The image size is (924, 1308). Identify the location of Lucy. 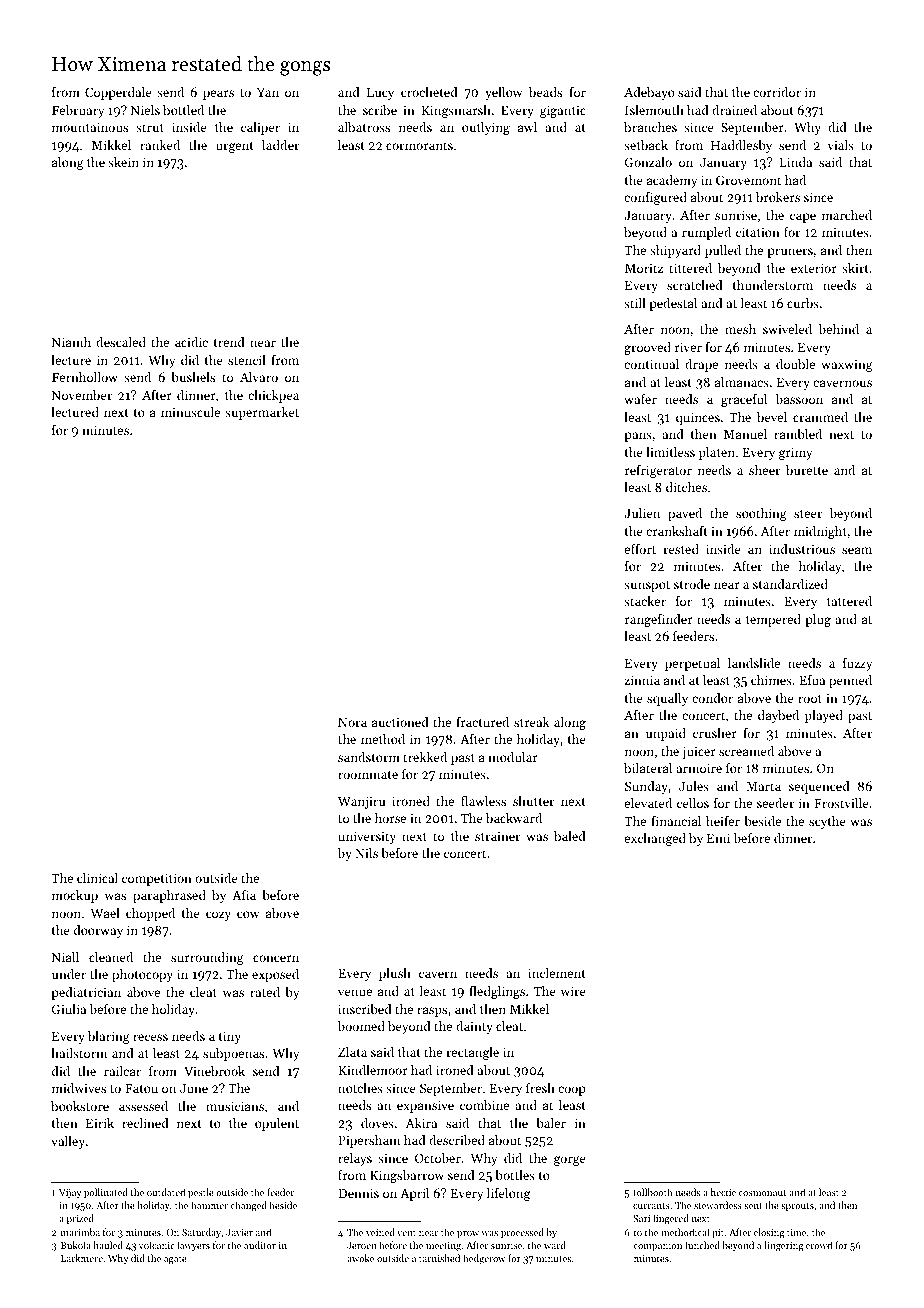
(380, 94).
